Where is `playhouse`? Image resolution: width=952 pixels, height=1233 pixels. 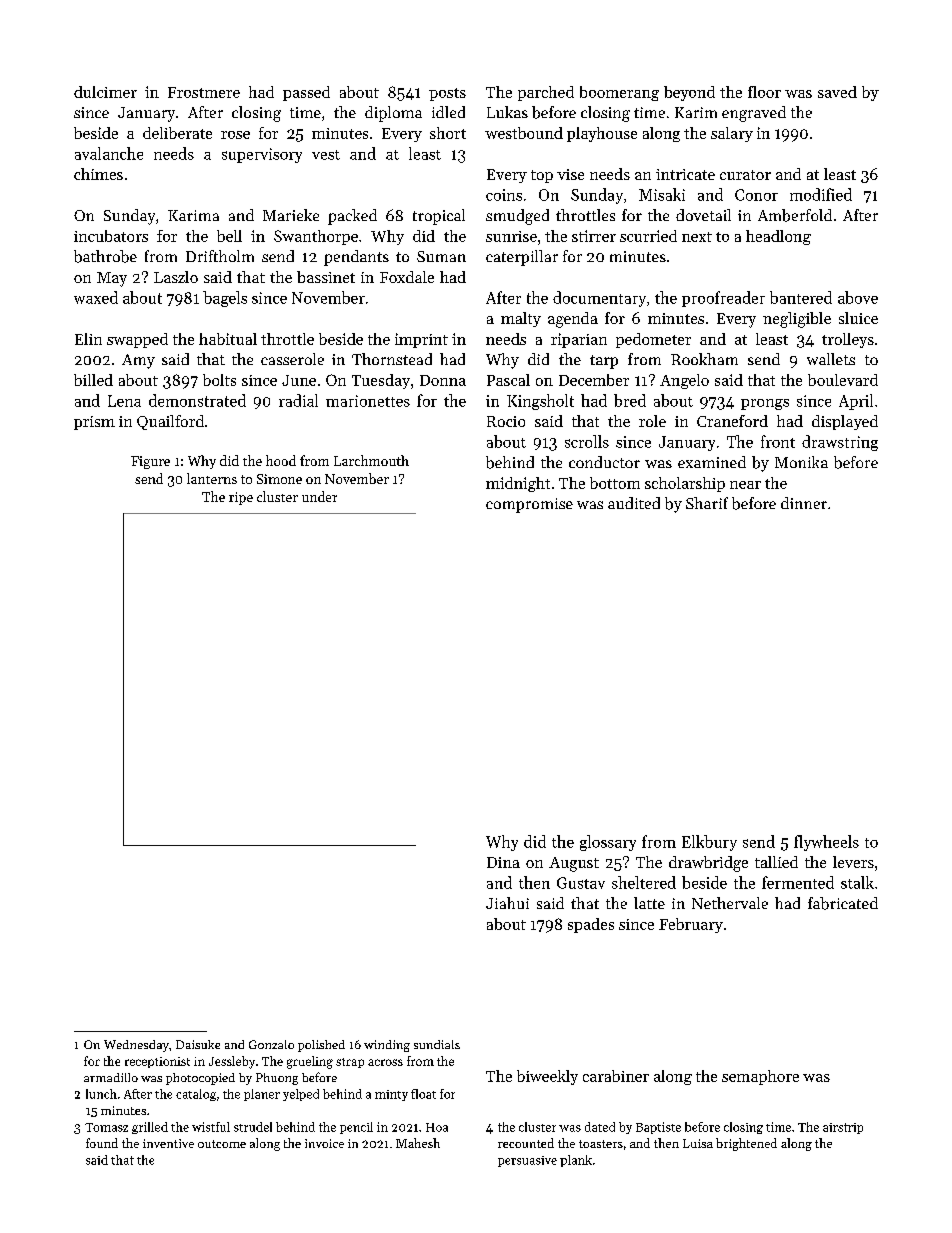 playhouse is located at coordinates (602, 134).
